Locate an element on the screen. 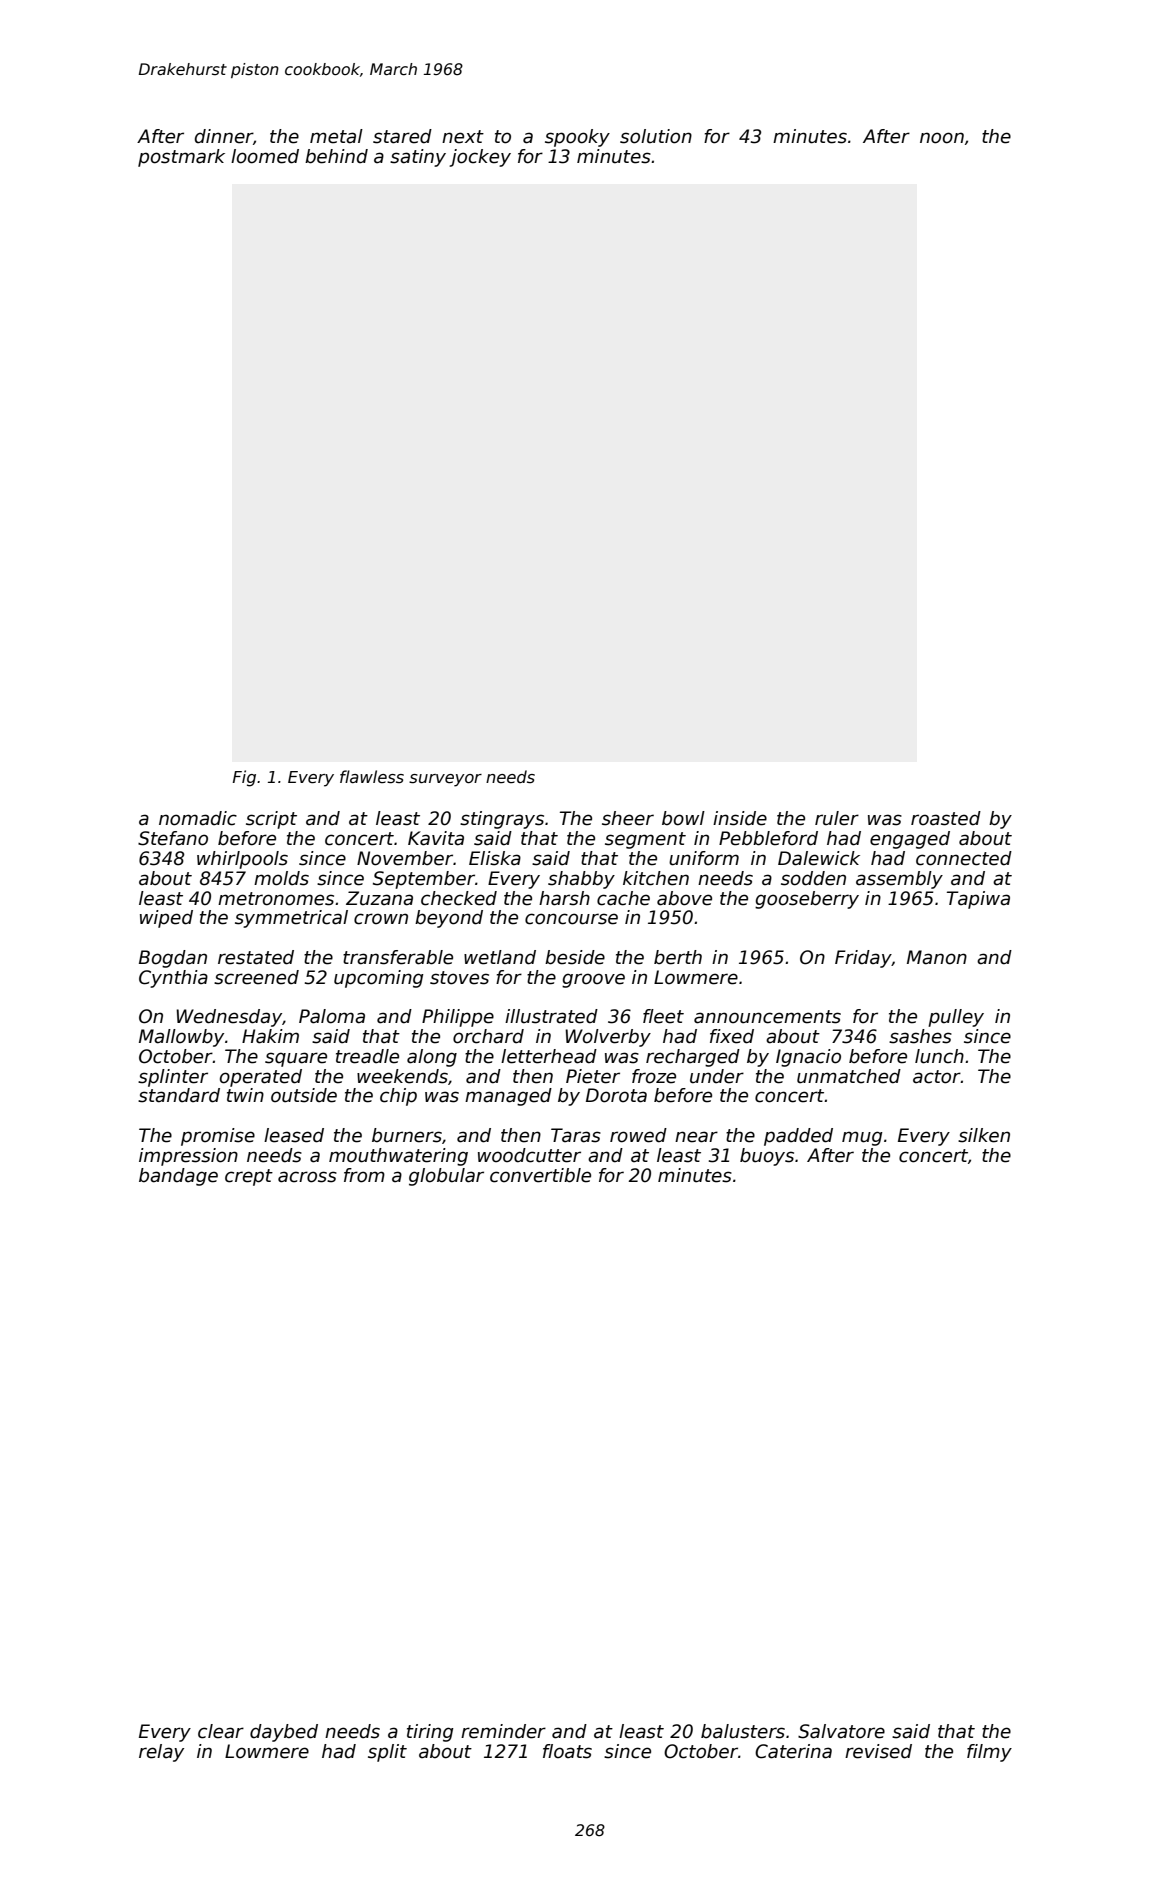  woodcutter is located at coordinates (529, 1155).
